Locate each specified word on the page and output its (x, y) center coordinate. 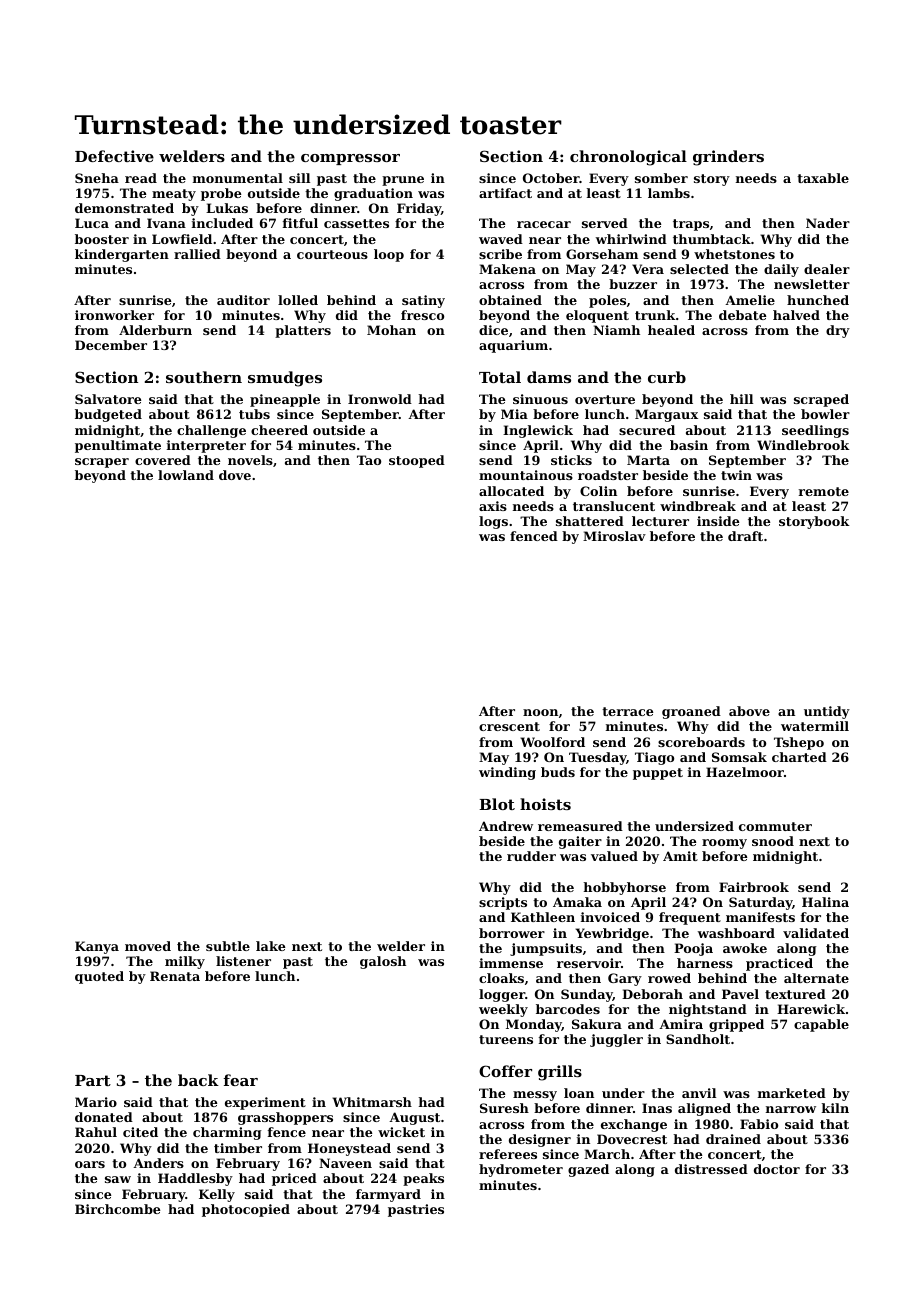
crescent (509, 726)
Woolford (552, 742)
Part (93, 1080)
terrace (627, 711)
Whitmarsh (372, 1102)
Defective (114, 156)
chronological (628, 158)
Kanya (97, 947)
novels (250, 460)
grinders (728, 158)
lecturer (660, 521)
